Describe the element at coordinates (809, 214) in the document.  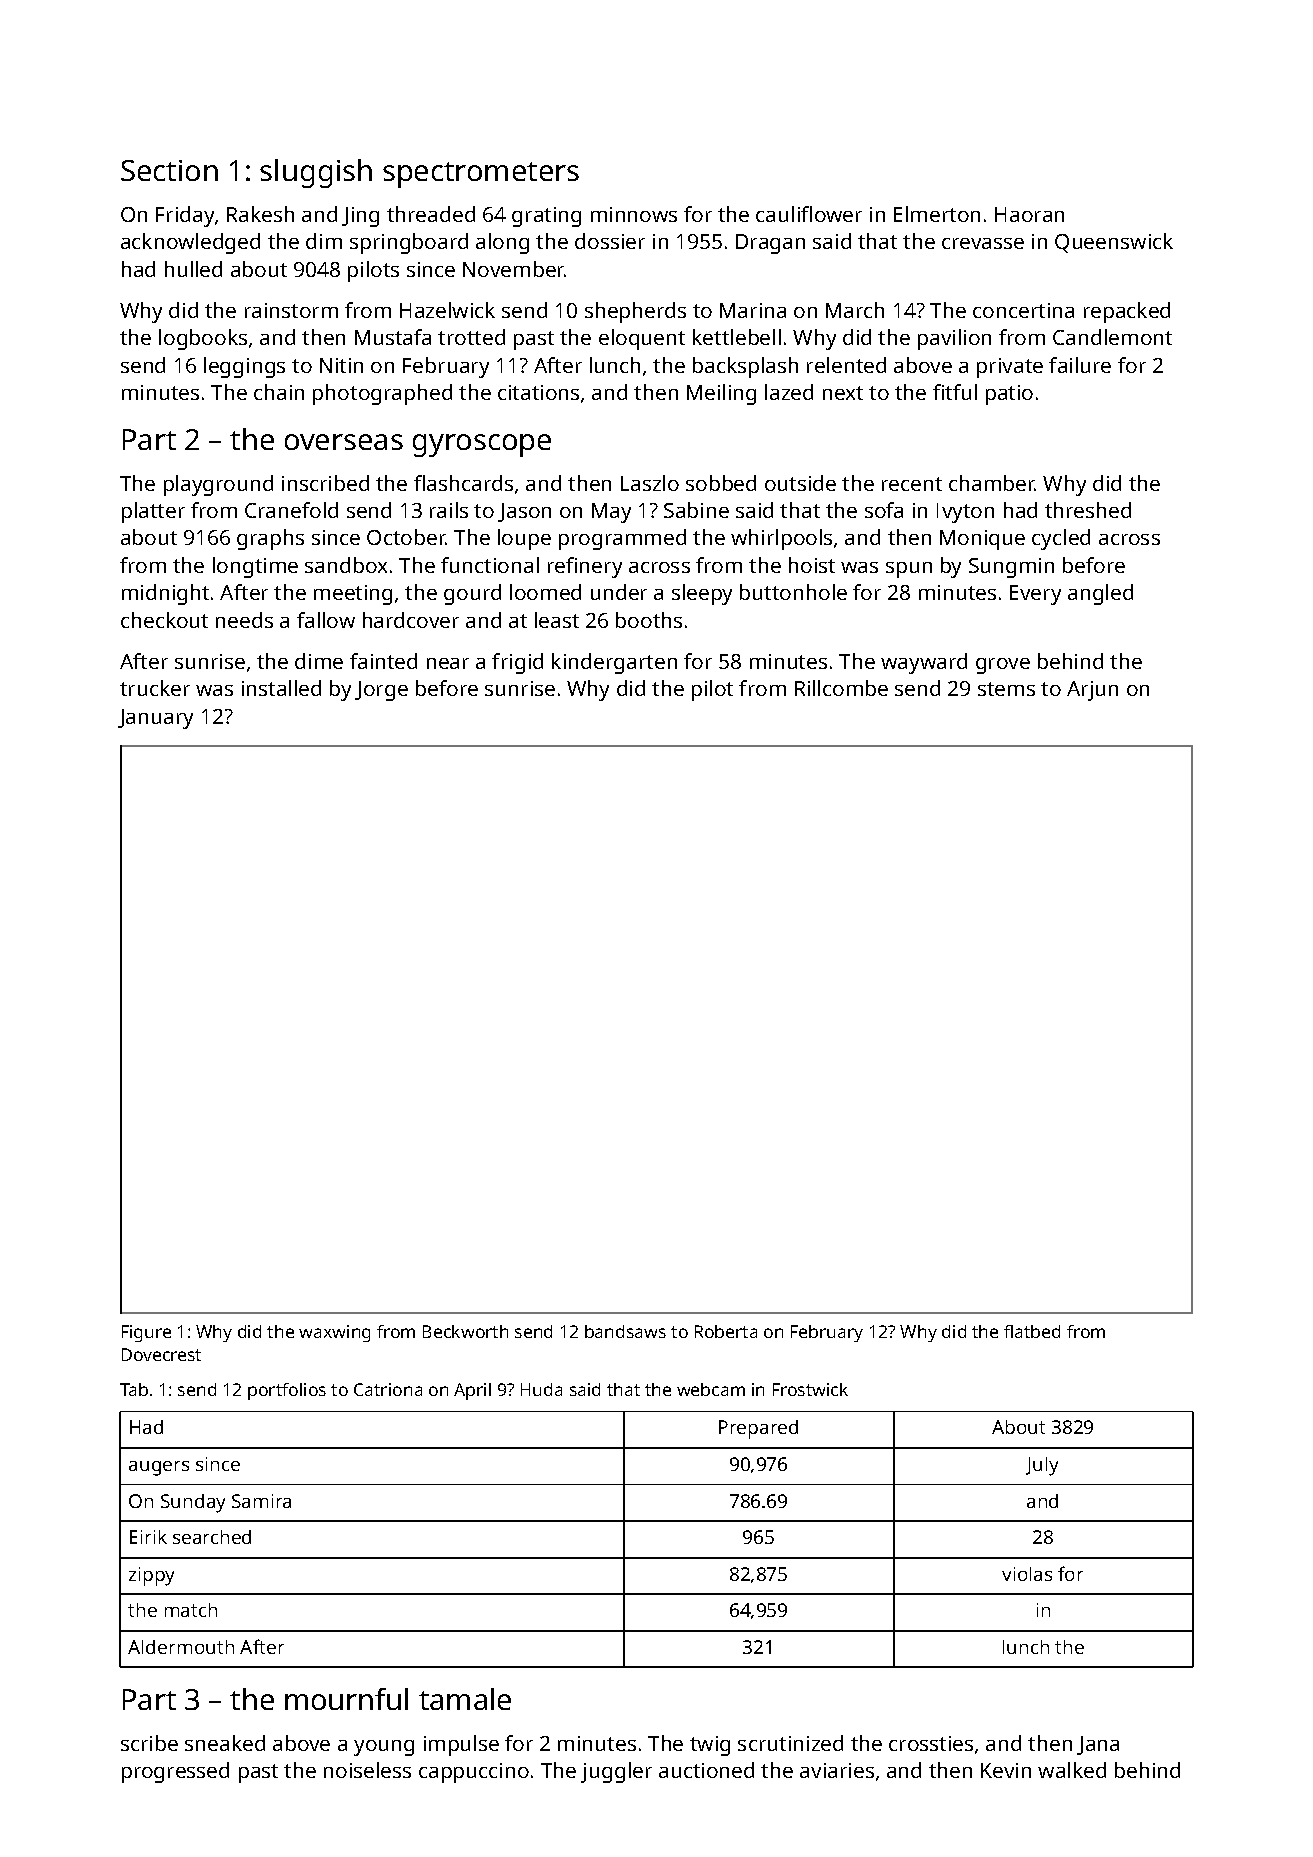
I see `cauliflower` at that location.
